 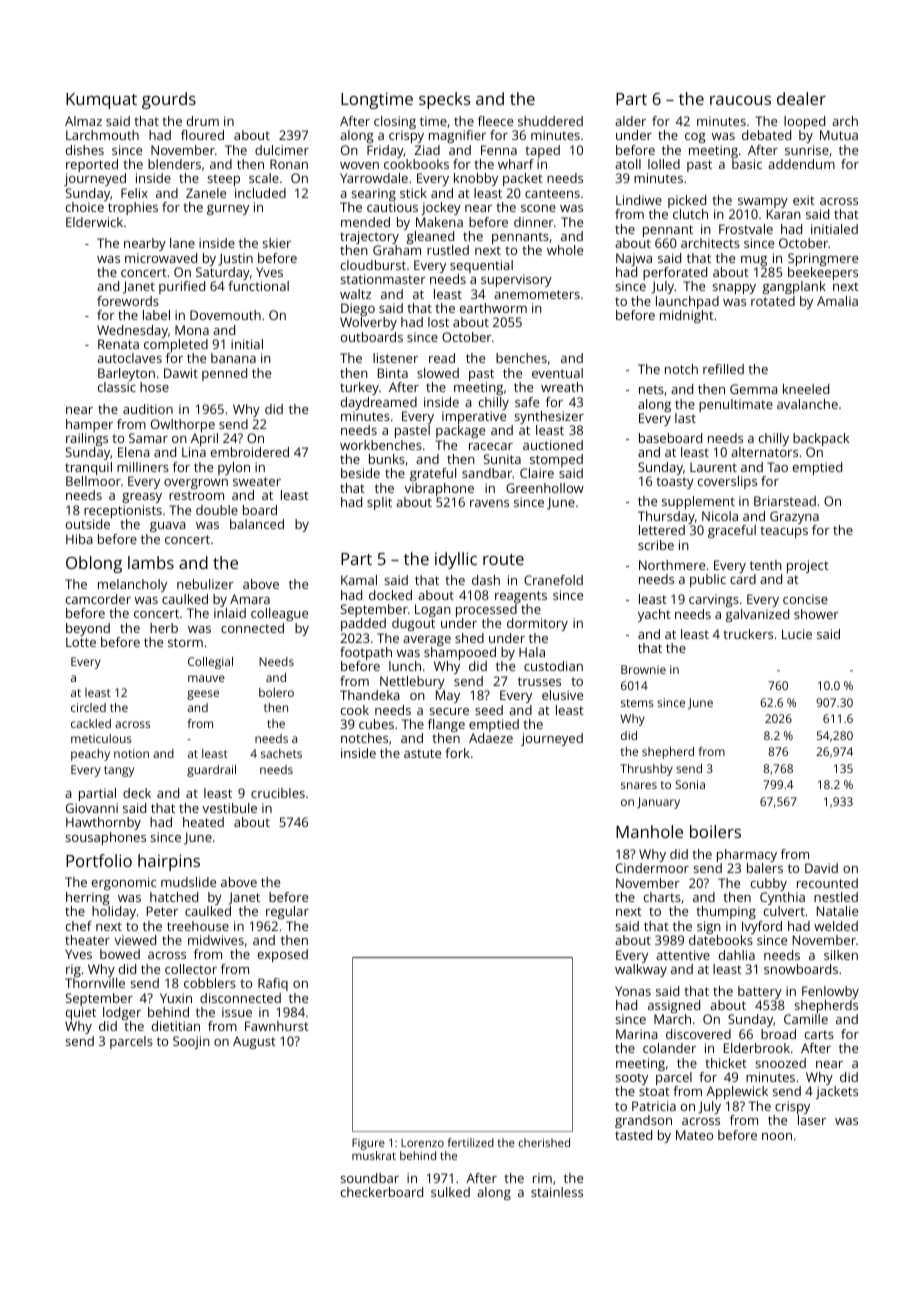 I want to click on guardrail, so click(x=211, y=771).
